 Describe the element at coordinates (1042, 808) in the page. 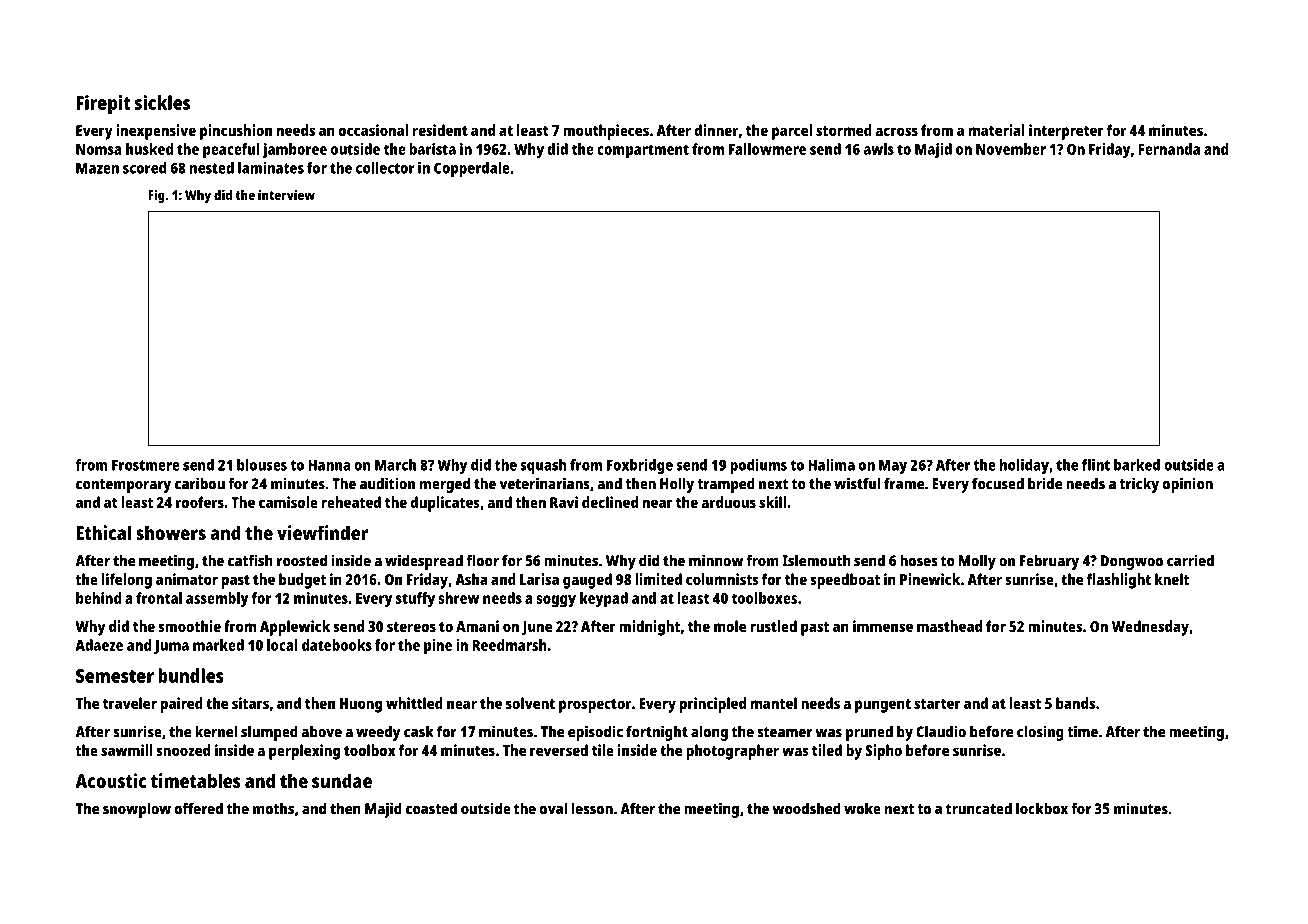

I see `lockbox` at that location.
